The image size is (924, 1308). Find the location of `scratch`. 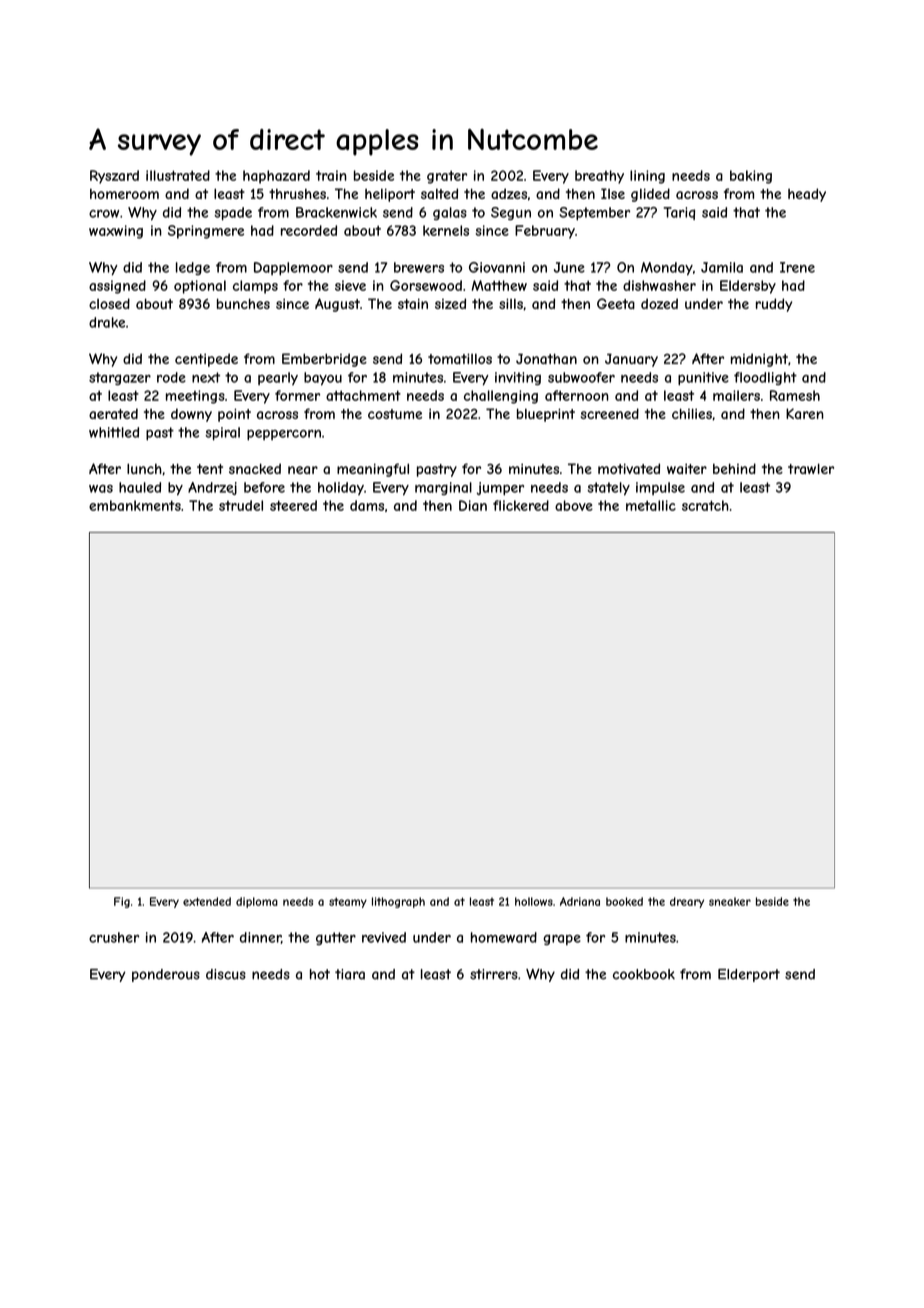

scratch is located at coordinates (705, 505).
